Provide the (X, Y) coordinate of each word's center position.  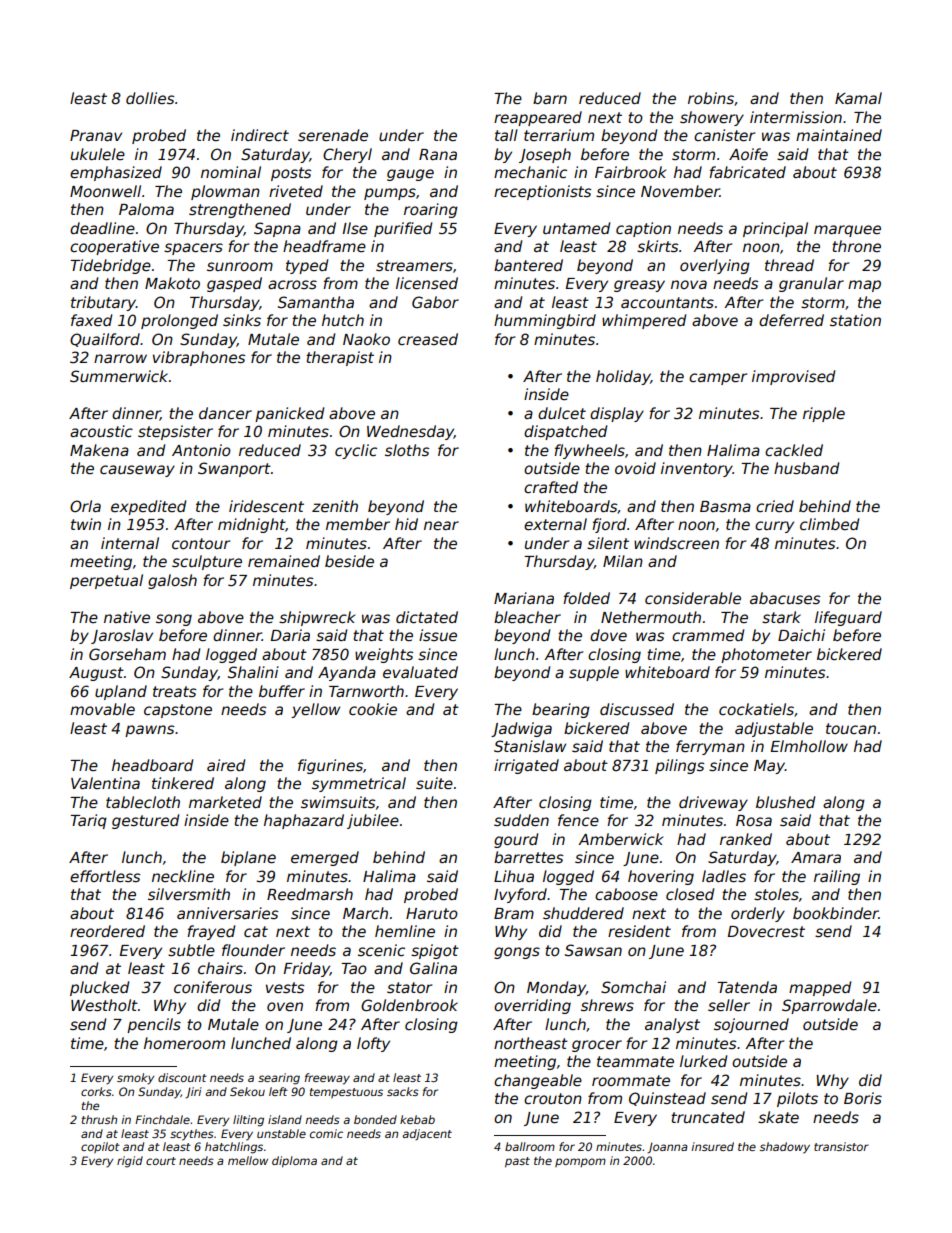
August (96, 674)
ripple (824, 414)
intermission (796, 117)
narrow (120, 358)
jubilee (373, 821)
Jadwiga (521, 729)
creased (428, 339)
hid (406, 524)
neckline (183, 876)
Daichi (801, 635)
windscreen (676, 543)
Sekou (247, 1091)
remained (284, 561)
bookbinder (836, 913)
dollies (150, 98)
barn (550, 98)
